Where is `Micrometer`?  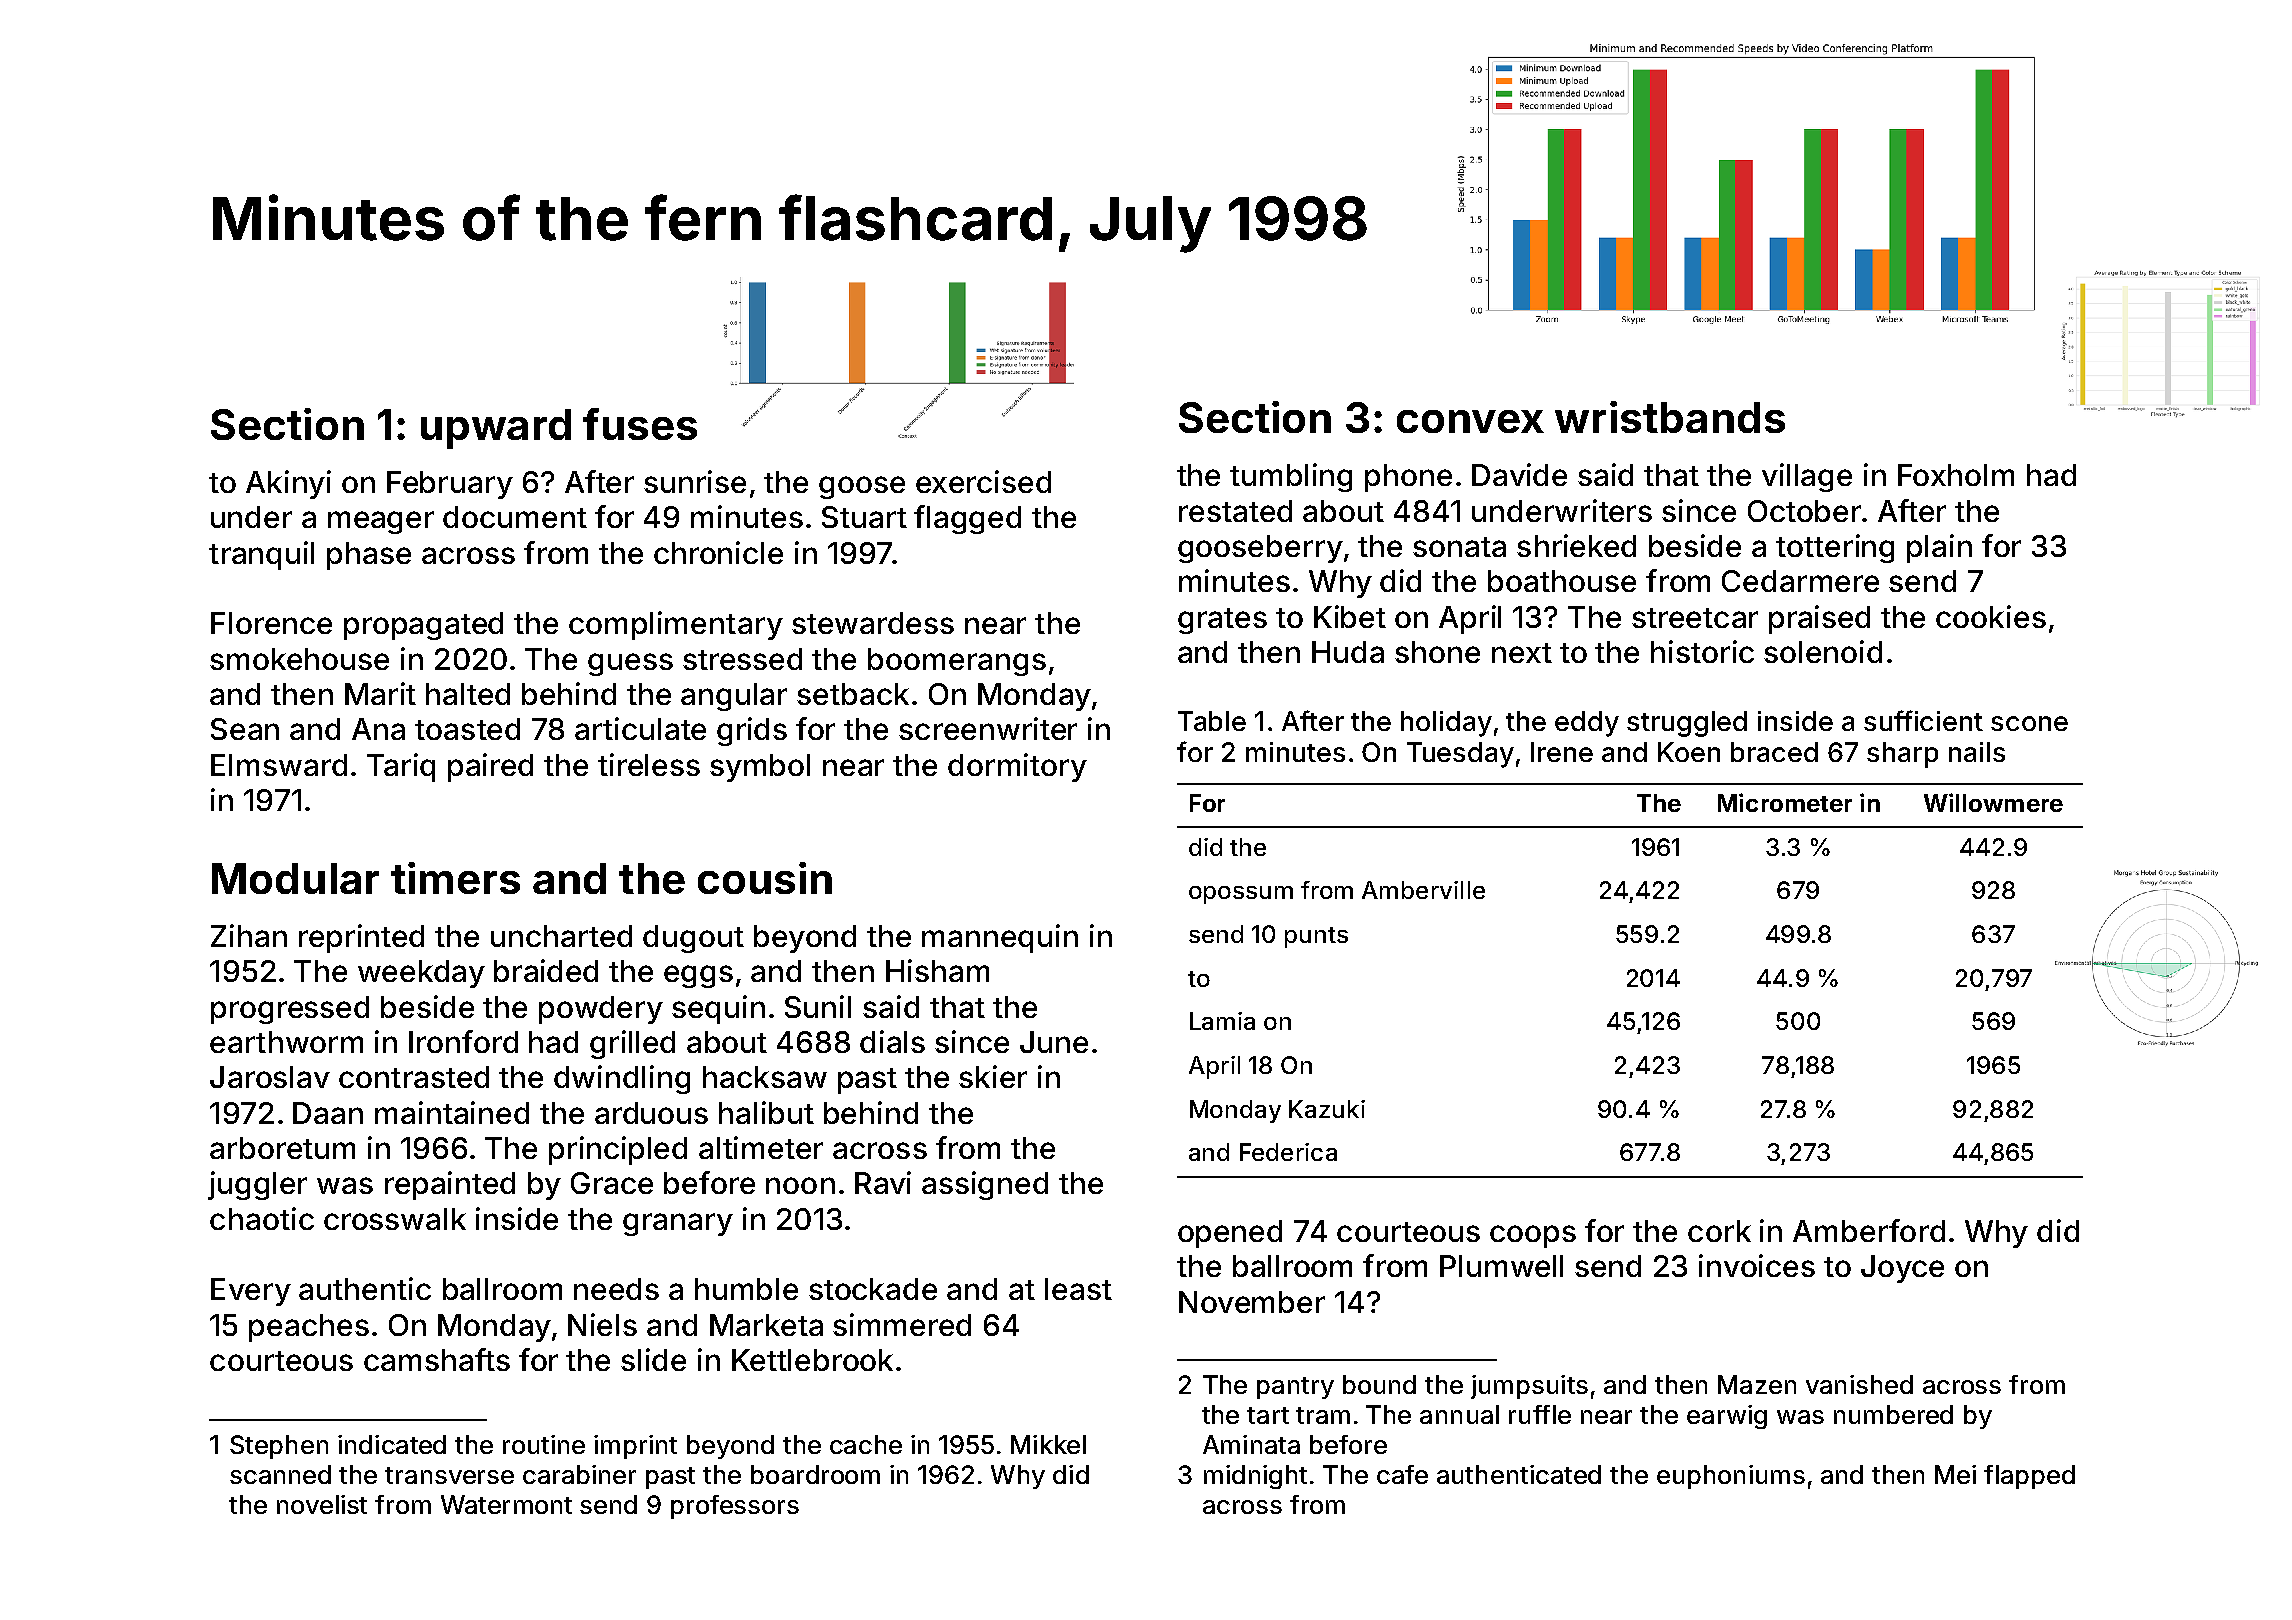 Micrometer is located at coordinates (1785, 802).
